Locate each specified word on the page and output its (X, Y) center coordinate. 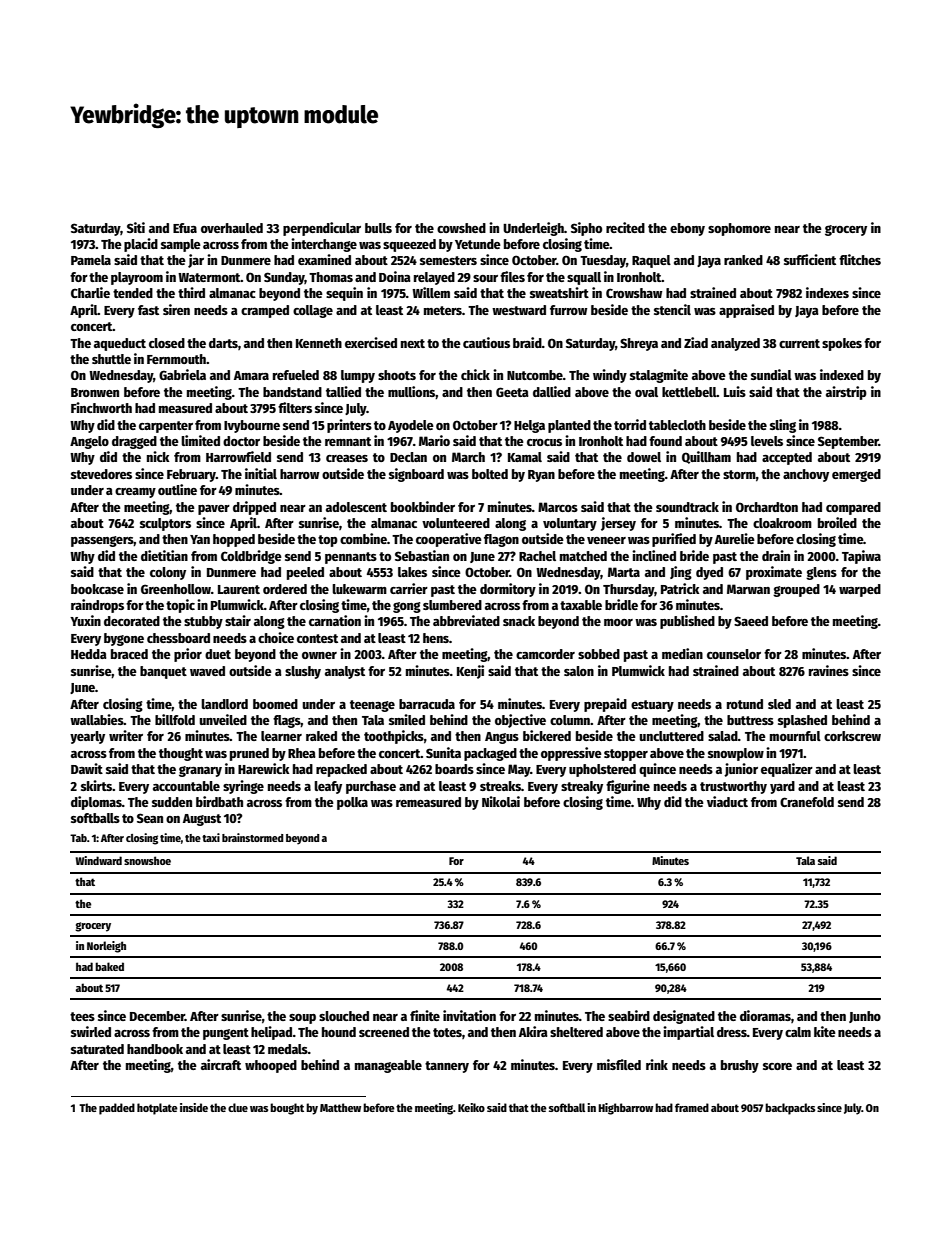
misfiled (619, 1064)
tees (82, 1016)
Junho (865, 1017)
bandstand (292, 392)
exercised (371, 342)
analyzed (735, 344)
